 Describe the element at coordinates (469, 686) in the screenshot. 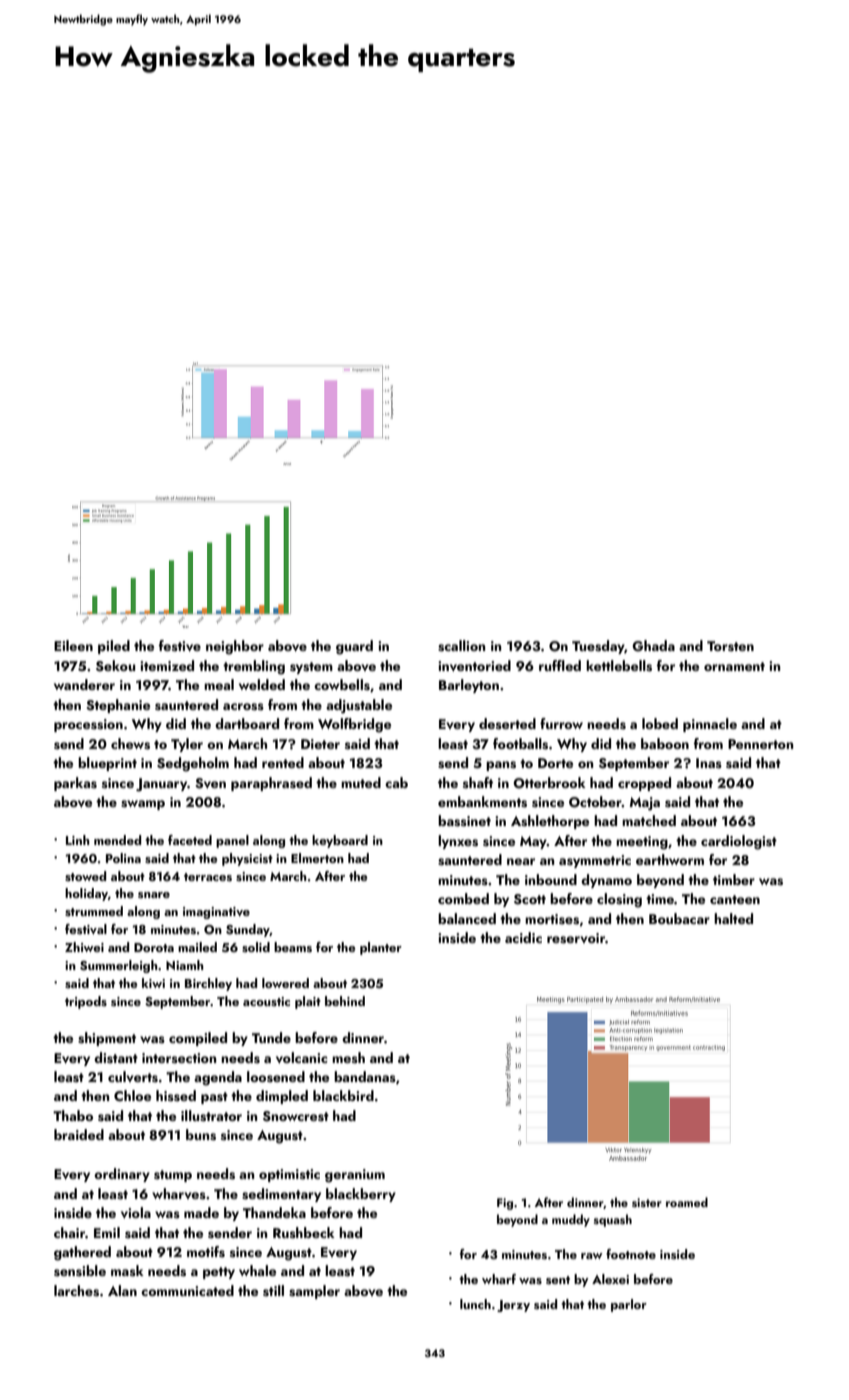

I see `Barleyton` at that location.
